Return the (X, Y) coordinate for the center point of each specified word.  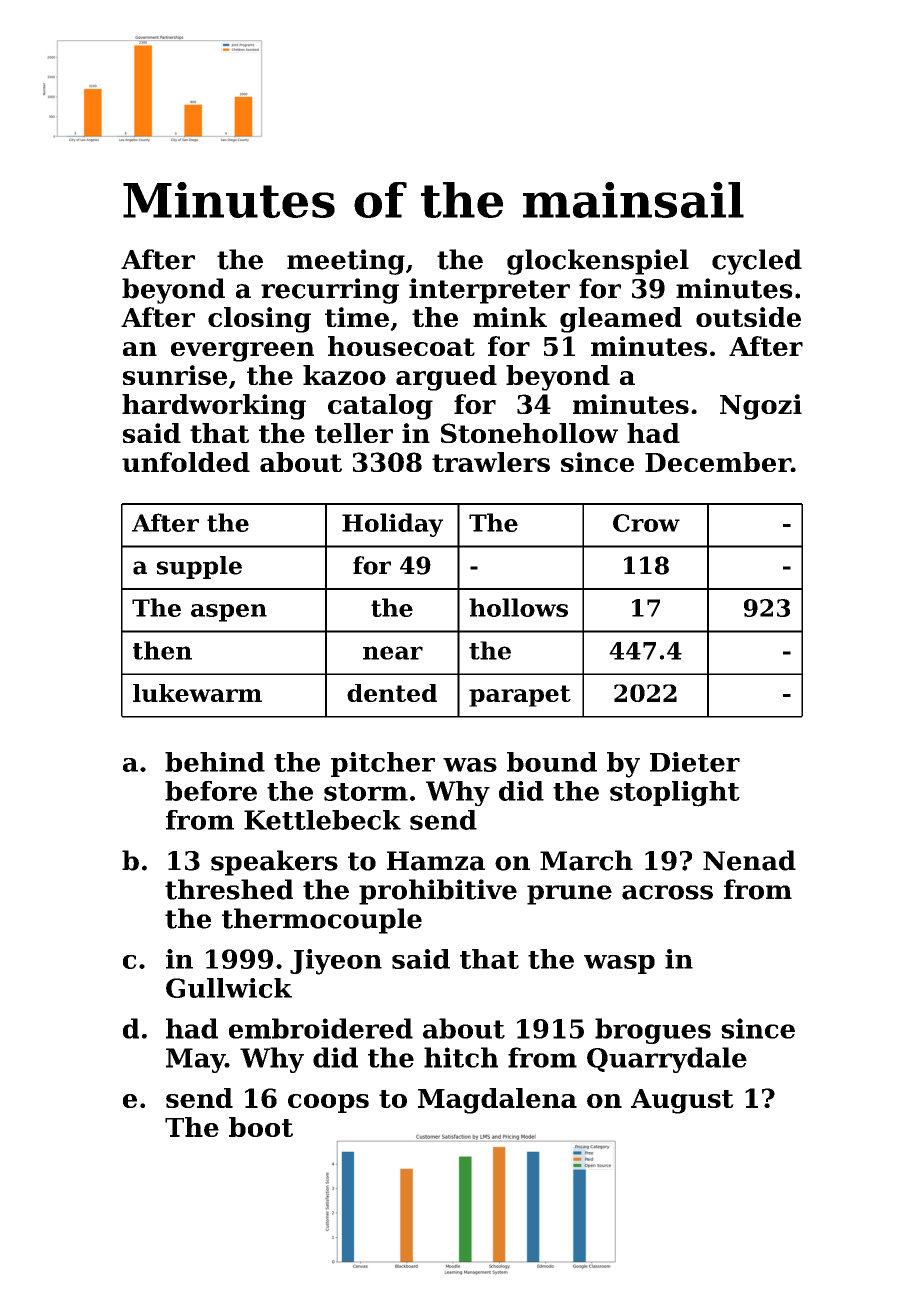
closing (259, 320)
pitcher (383, 764)
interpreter (489, 291)
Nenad (749, 860)
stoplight (675, 794)
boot (261, 1127)
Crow (646, 523)
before (211, 791)
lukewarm (197, 693)
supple (199, 567)
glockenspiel (598, 262)
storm (366, 792)
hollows (518, 607)
